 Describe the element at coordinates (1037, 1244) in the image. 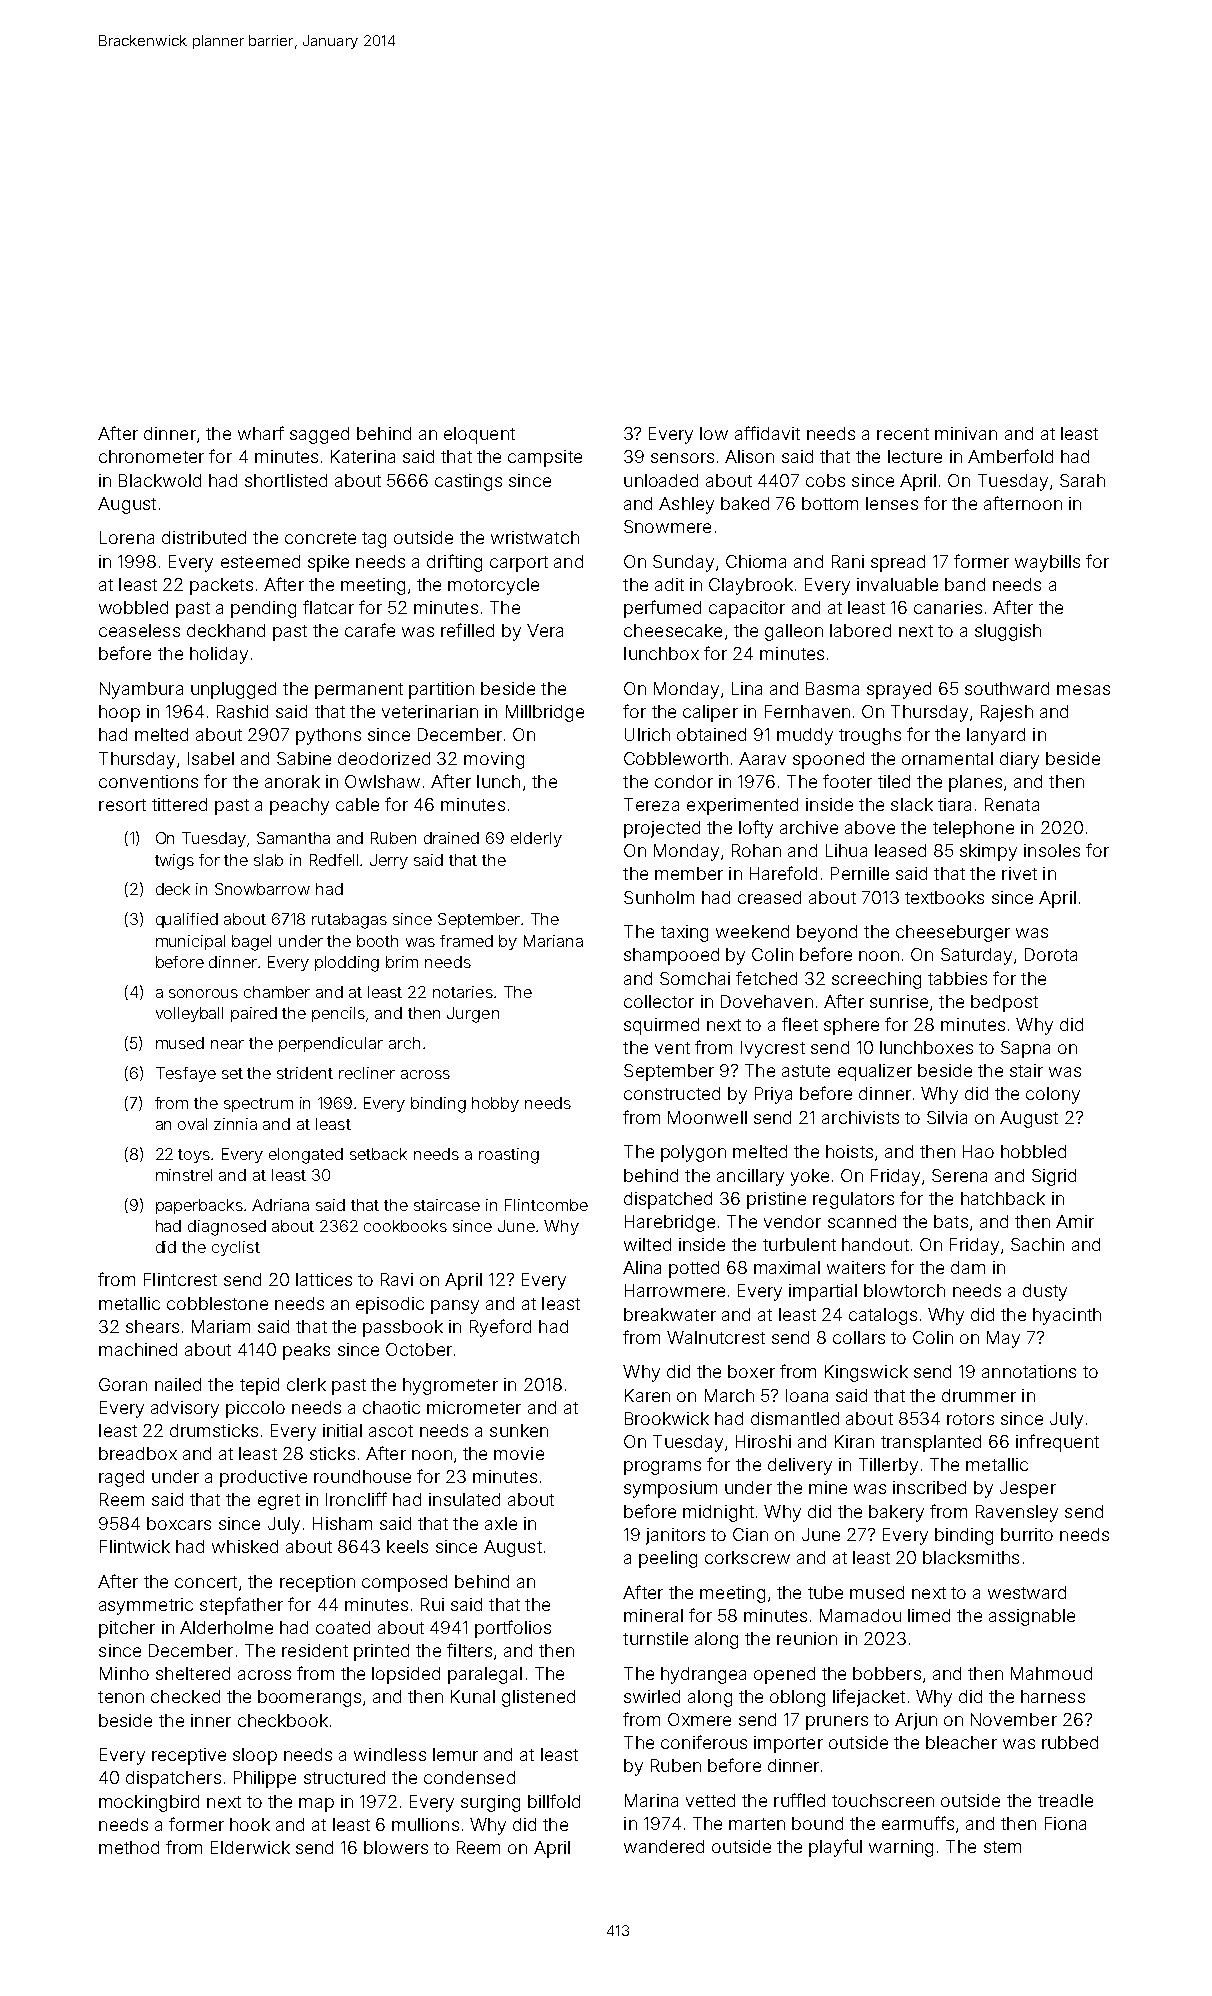

I see `Sachin` at that location.
